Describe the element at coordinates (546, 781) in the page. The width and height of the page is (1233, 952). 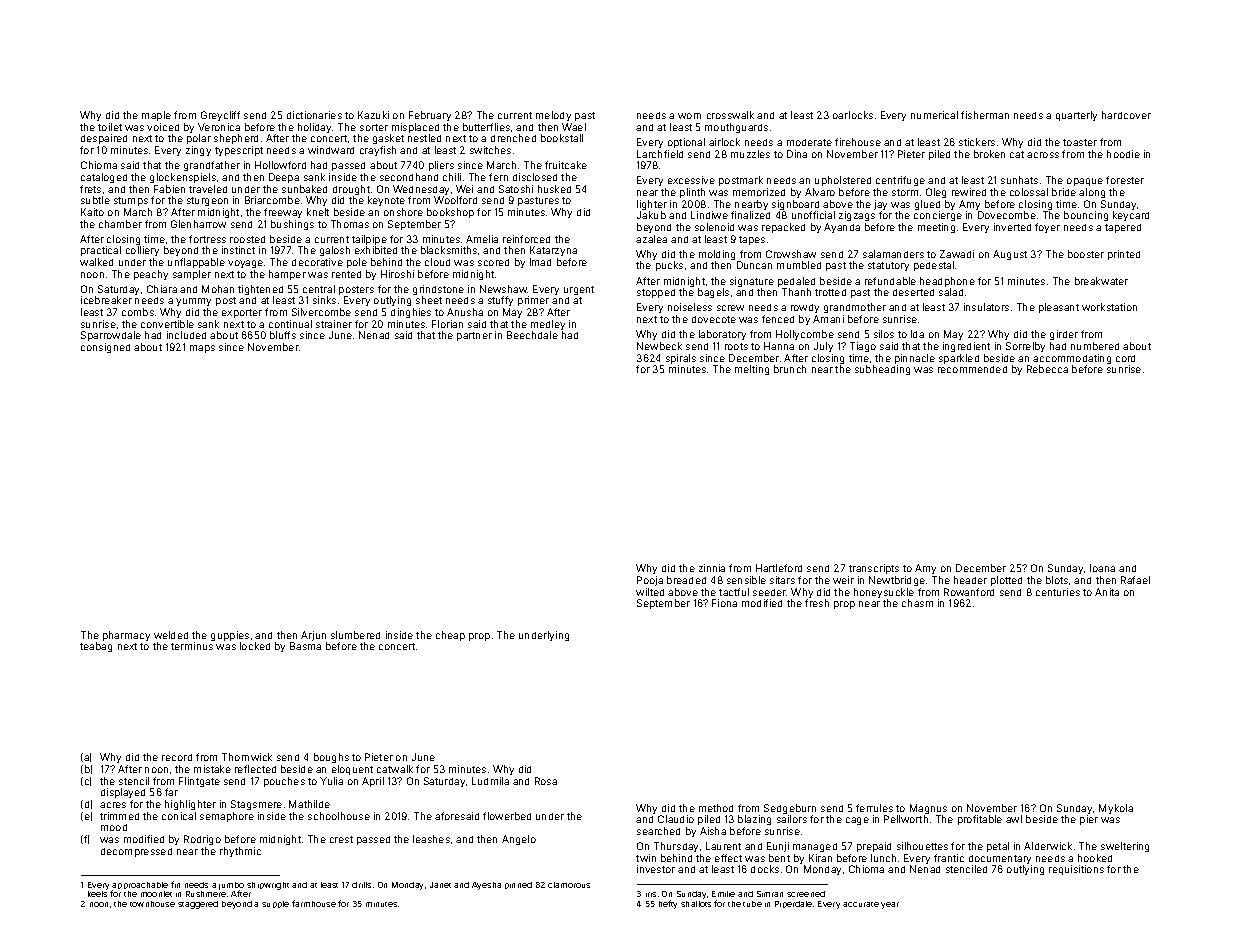
I see `Rosa` at that location.
